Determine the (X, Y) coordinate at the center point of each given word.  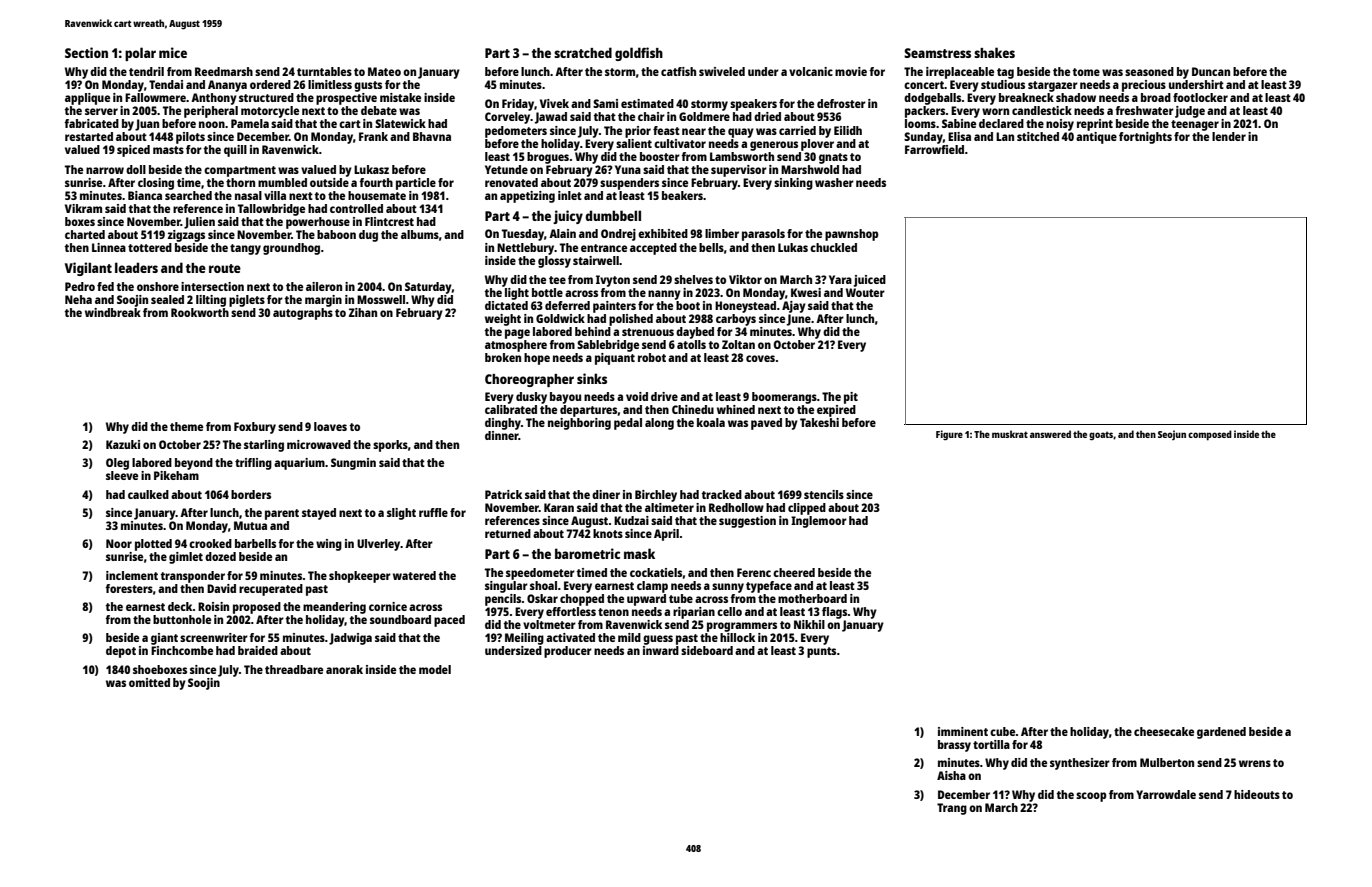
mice (173, 52)
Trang (952, 809)
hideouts (1257, 794)
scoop (1091, 797)
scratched (583, 52)
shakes (994, 52)
